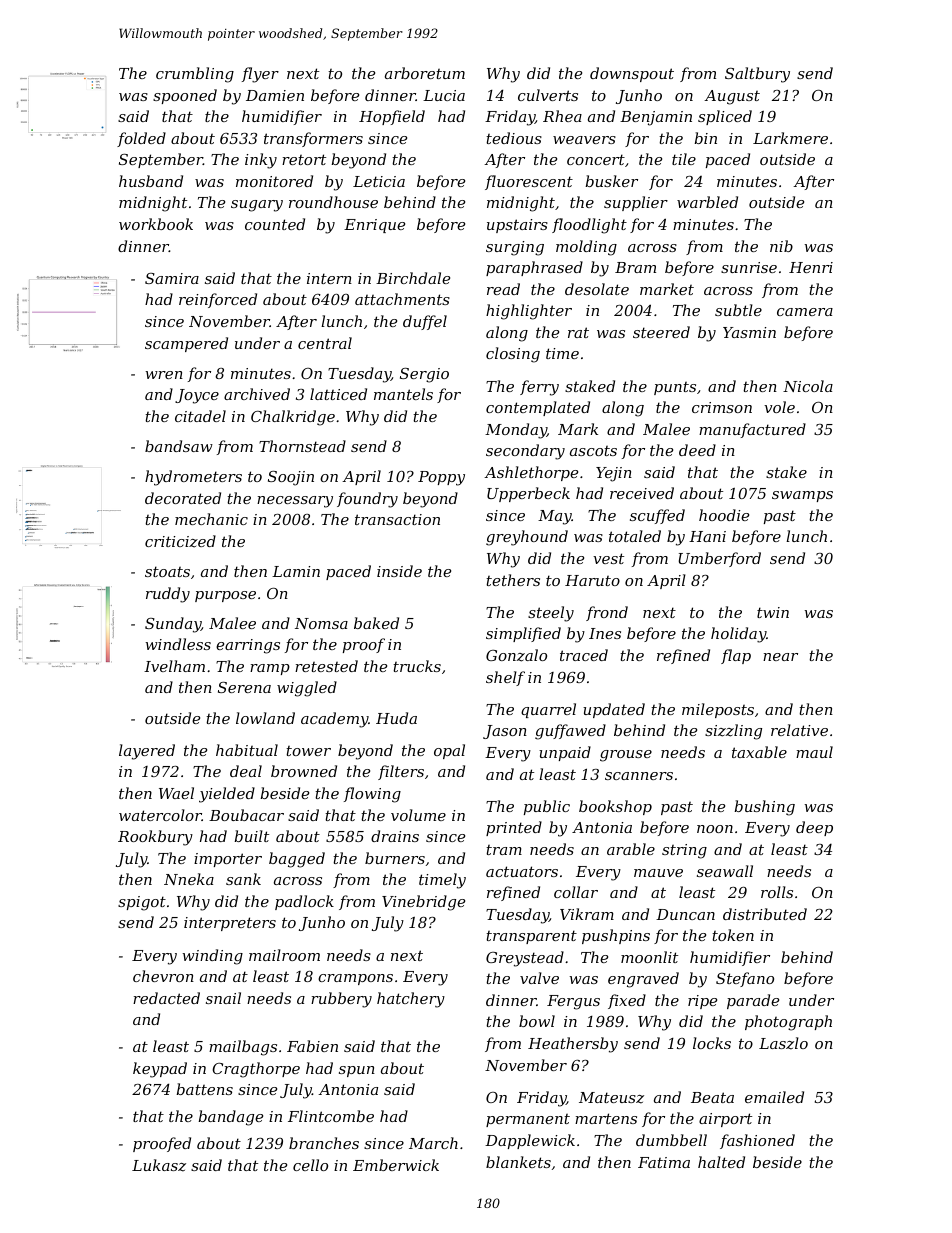 Image resolution: width=952 pixels, height=1233 pixels. What do you see at coordinates (615, 807) in the document?
I see `bookshop` at bounding box center [615, 807].
